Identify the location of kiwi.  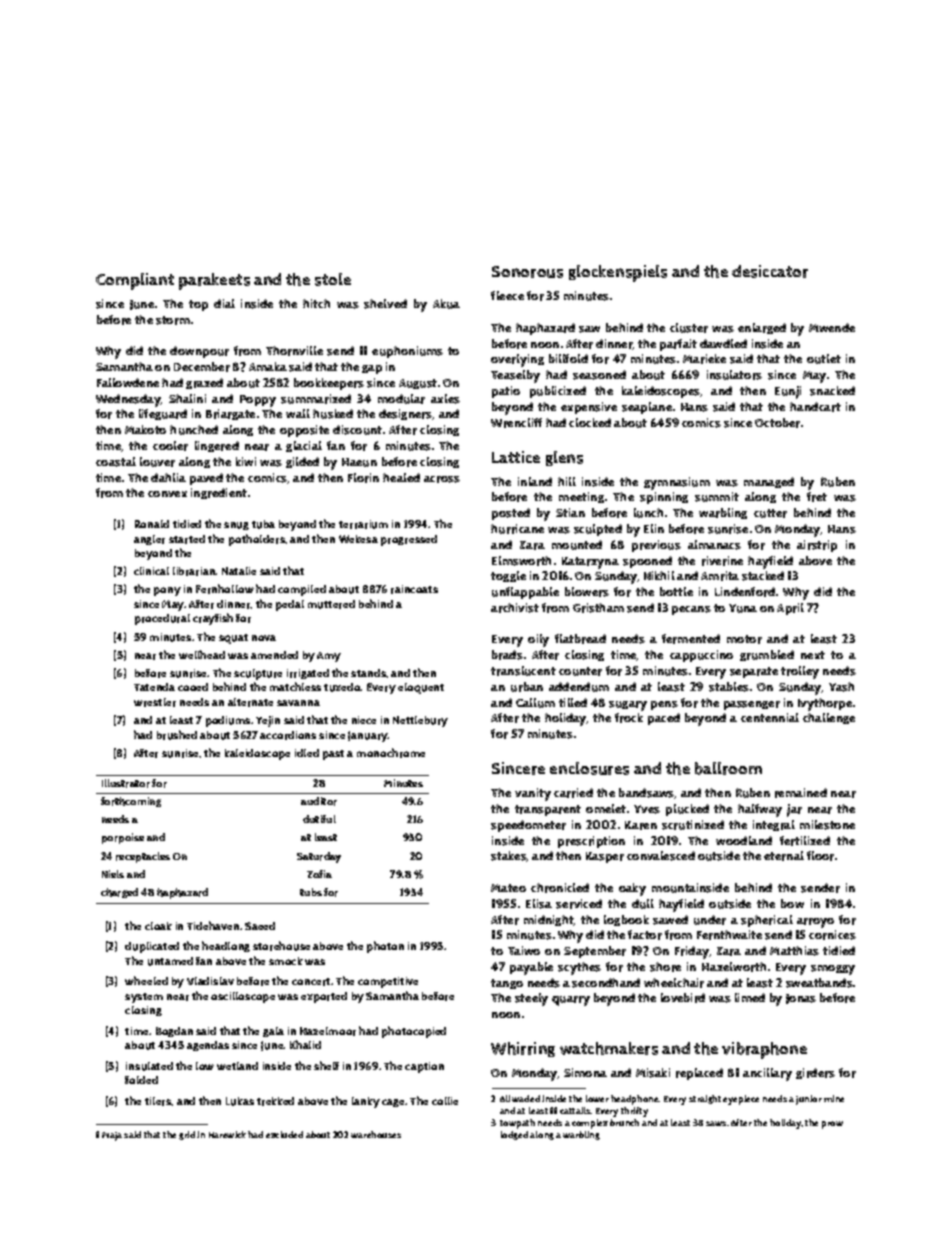
(246, 461).
